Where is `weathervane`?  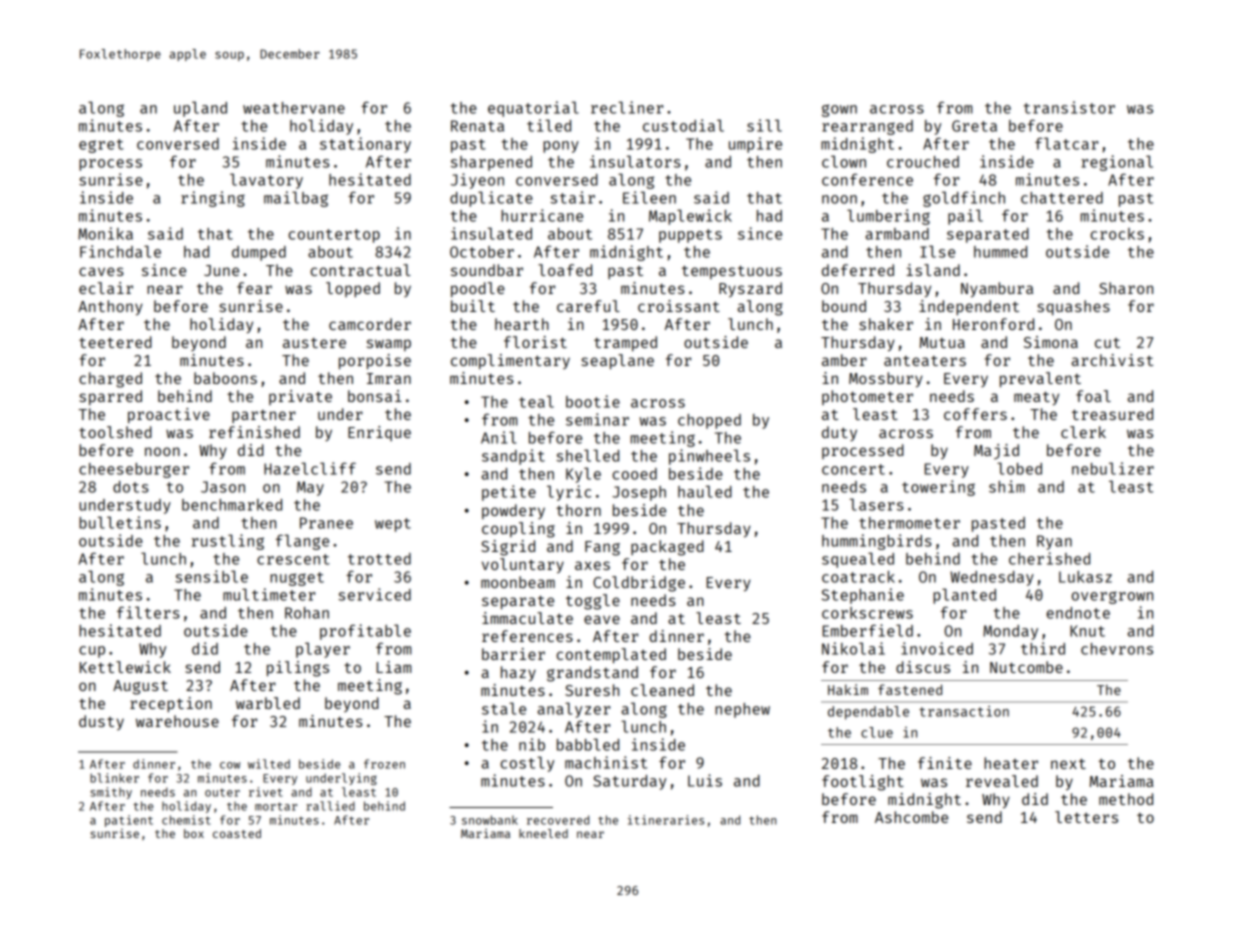
weathervane is located at coordinates (294, 108).
